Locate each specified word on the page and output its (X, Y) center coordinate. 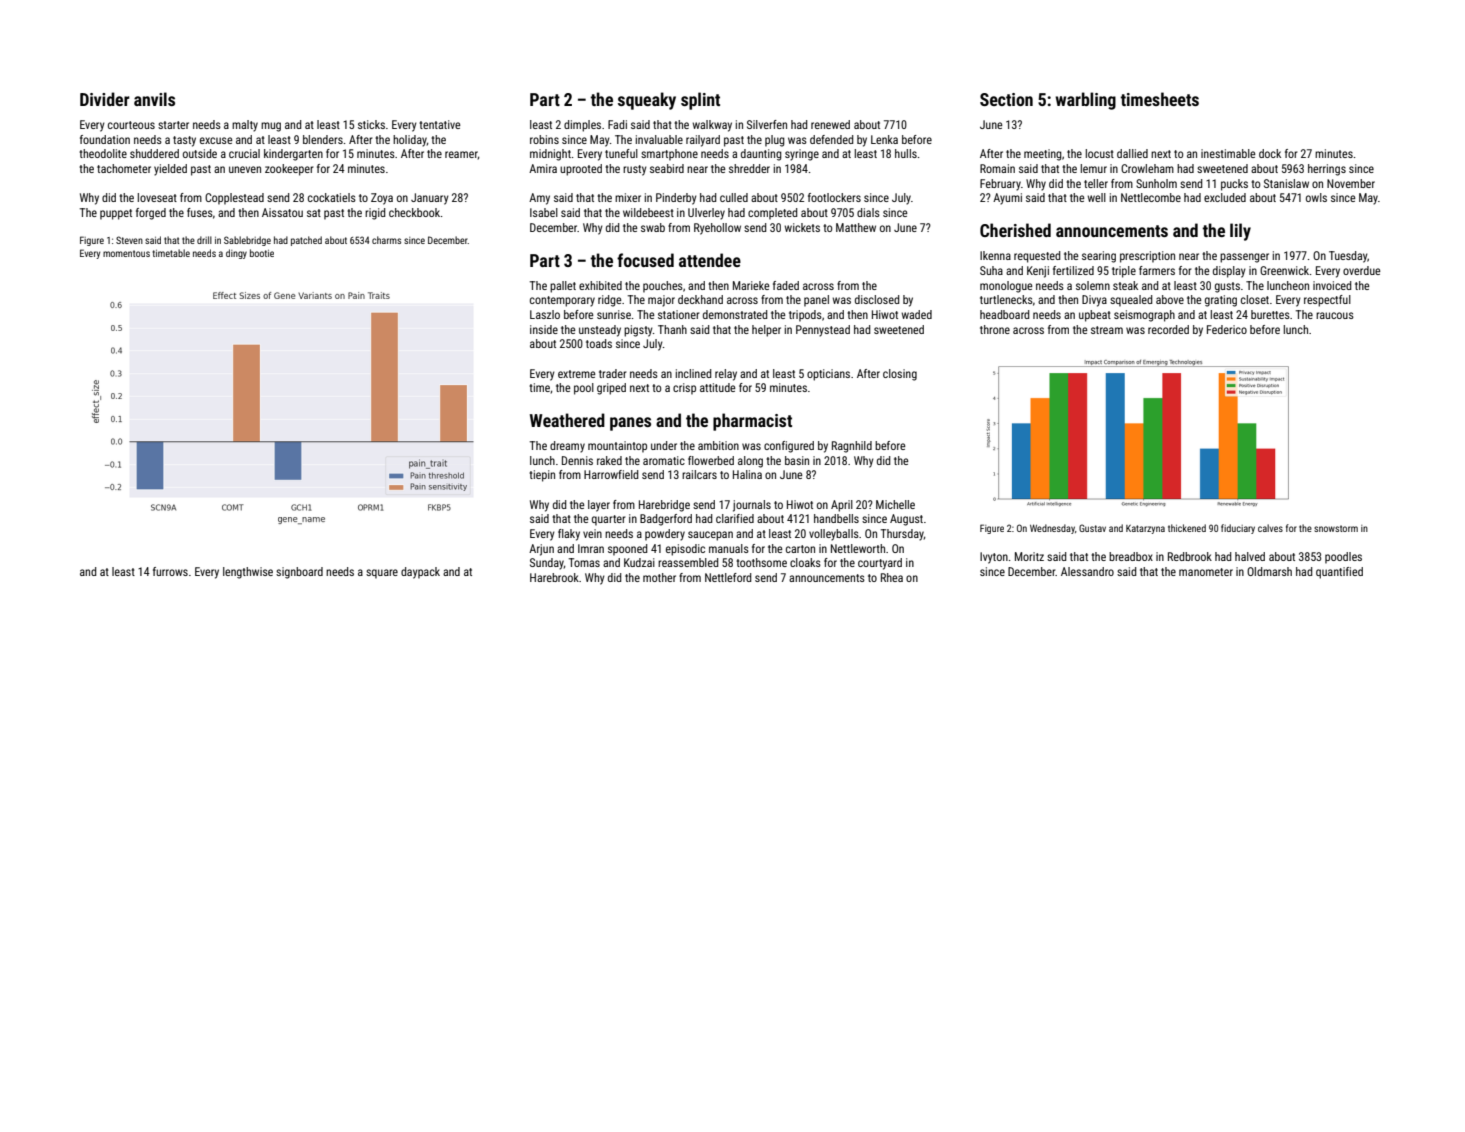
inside (544, 329)
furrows (170, 571)
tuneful (621, 153)
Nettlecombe (1151, 197)
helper (766, 331)
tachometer (124, 168)
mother (659, 577)
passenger (1244, 258)
